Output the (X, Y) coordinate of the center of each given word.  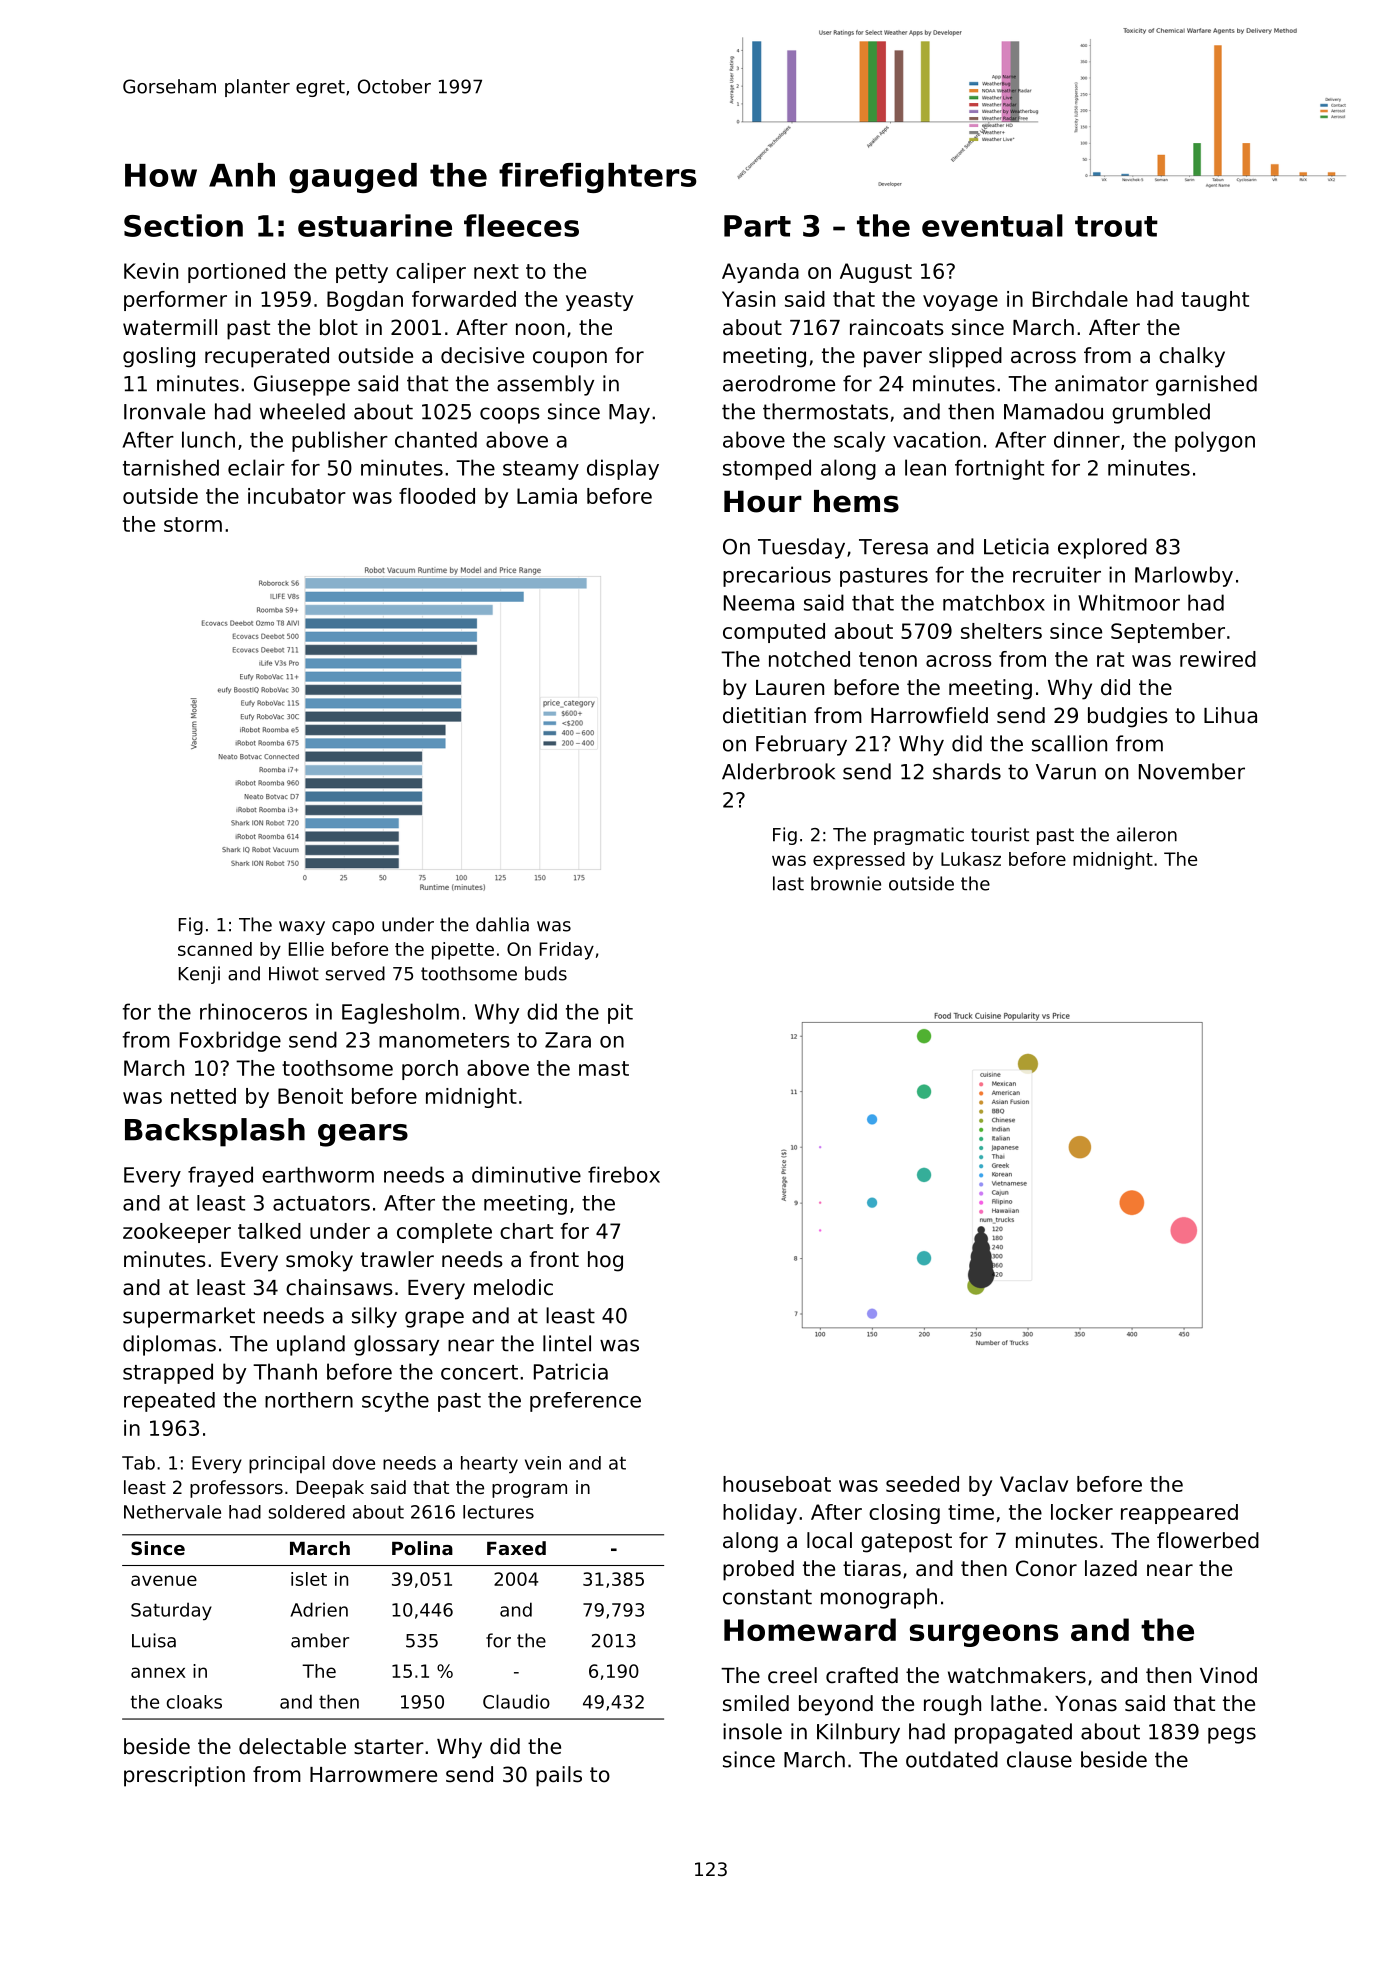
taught (1215, 301)
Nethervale (172, 1512)
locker (1082, 1512)
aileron (1147, 834)
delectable (292, 1746)
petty (362, 273)
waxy (302, 928)
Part (757, 226)
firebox (624, 1174)
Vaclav (1034, 1484)
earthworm (318, 1174)
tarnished (171, 467)
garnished (1206, 385)
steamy (541, 470)
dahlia (502, 924)
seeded (922, 1484)
